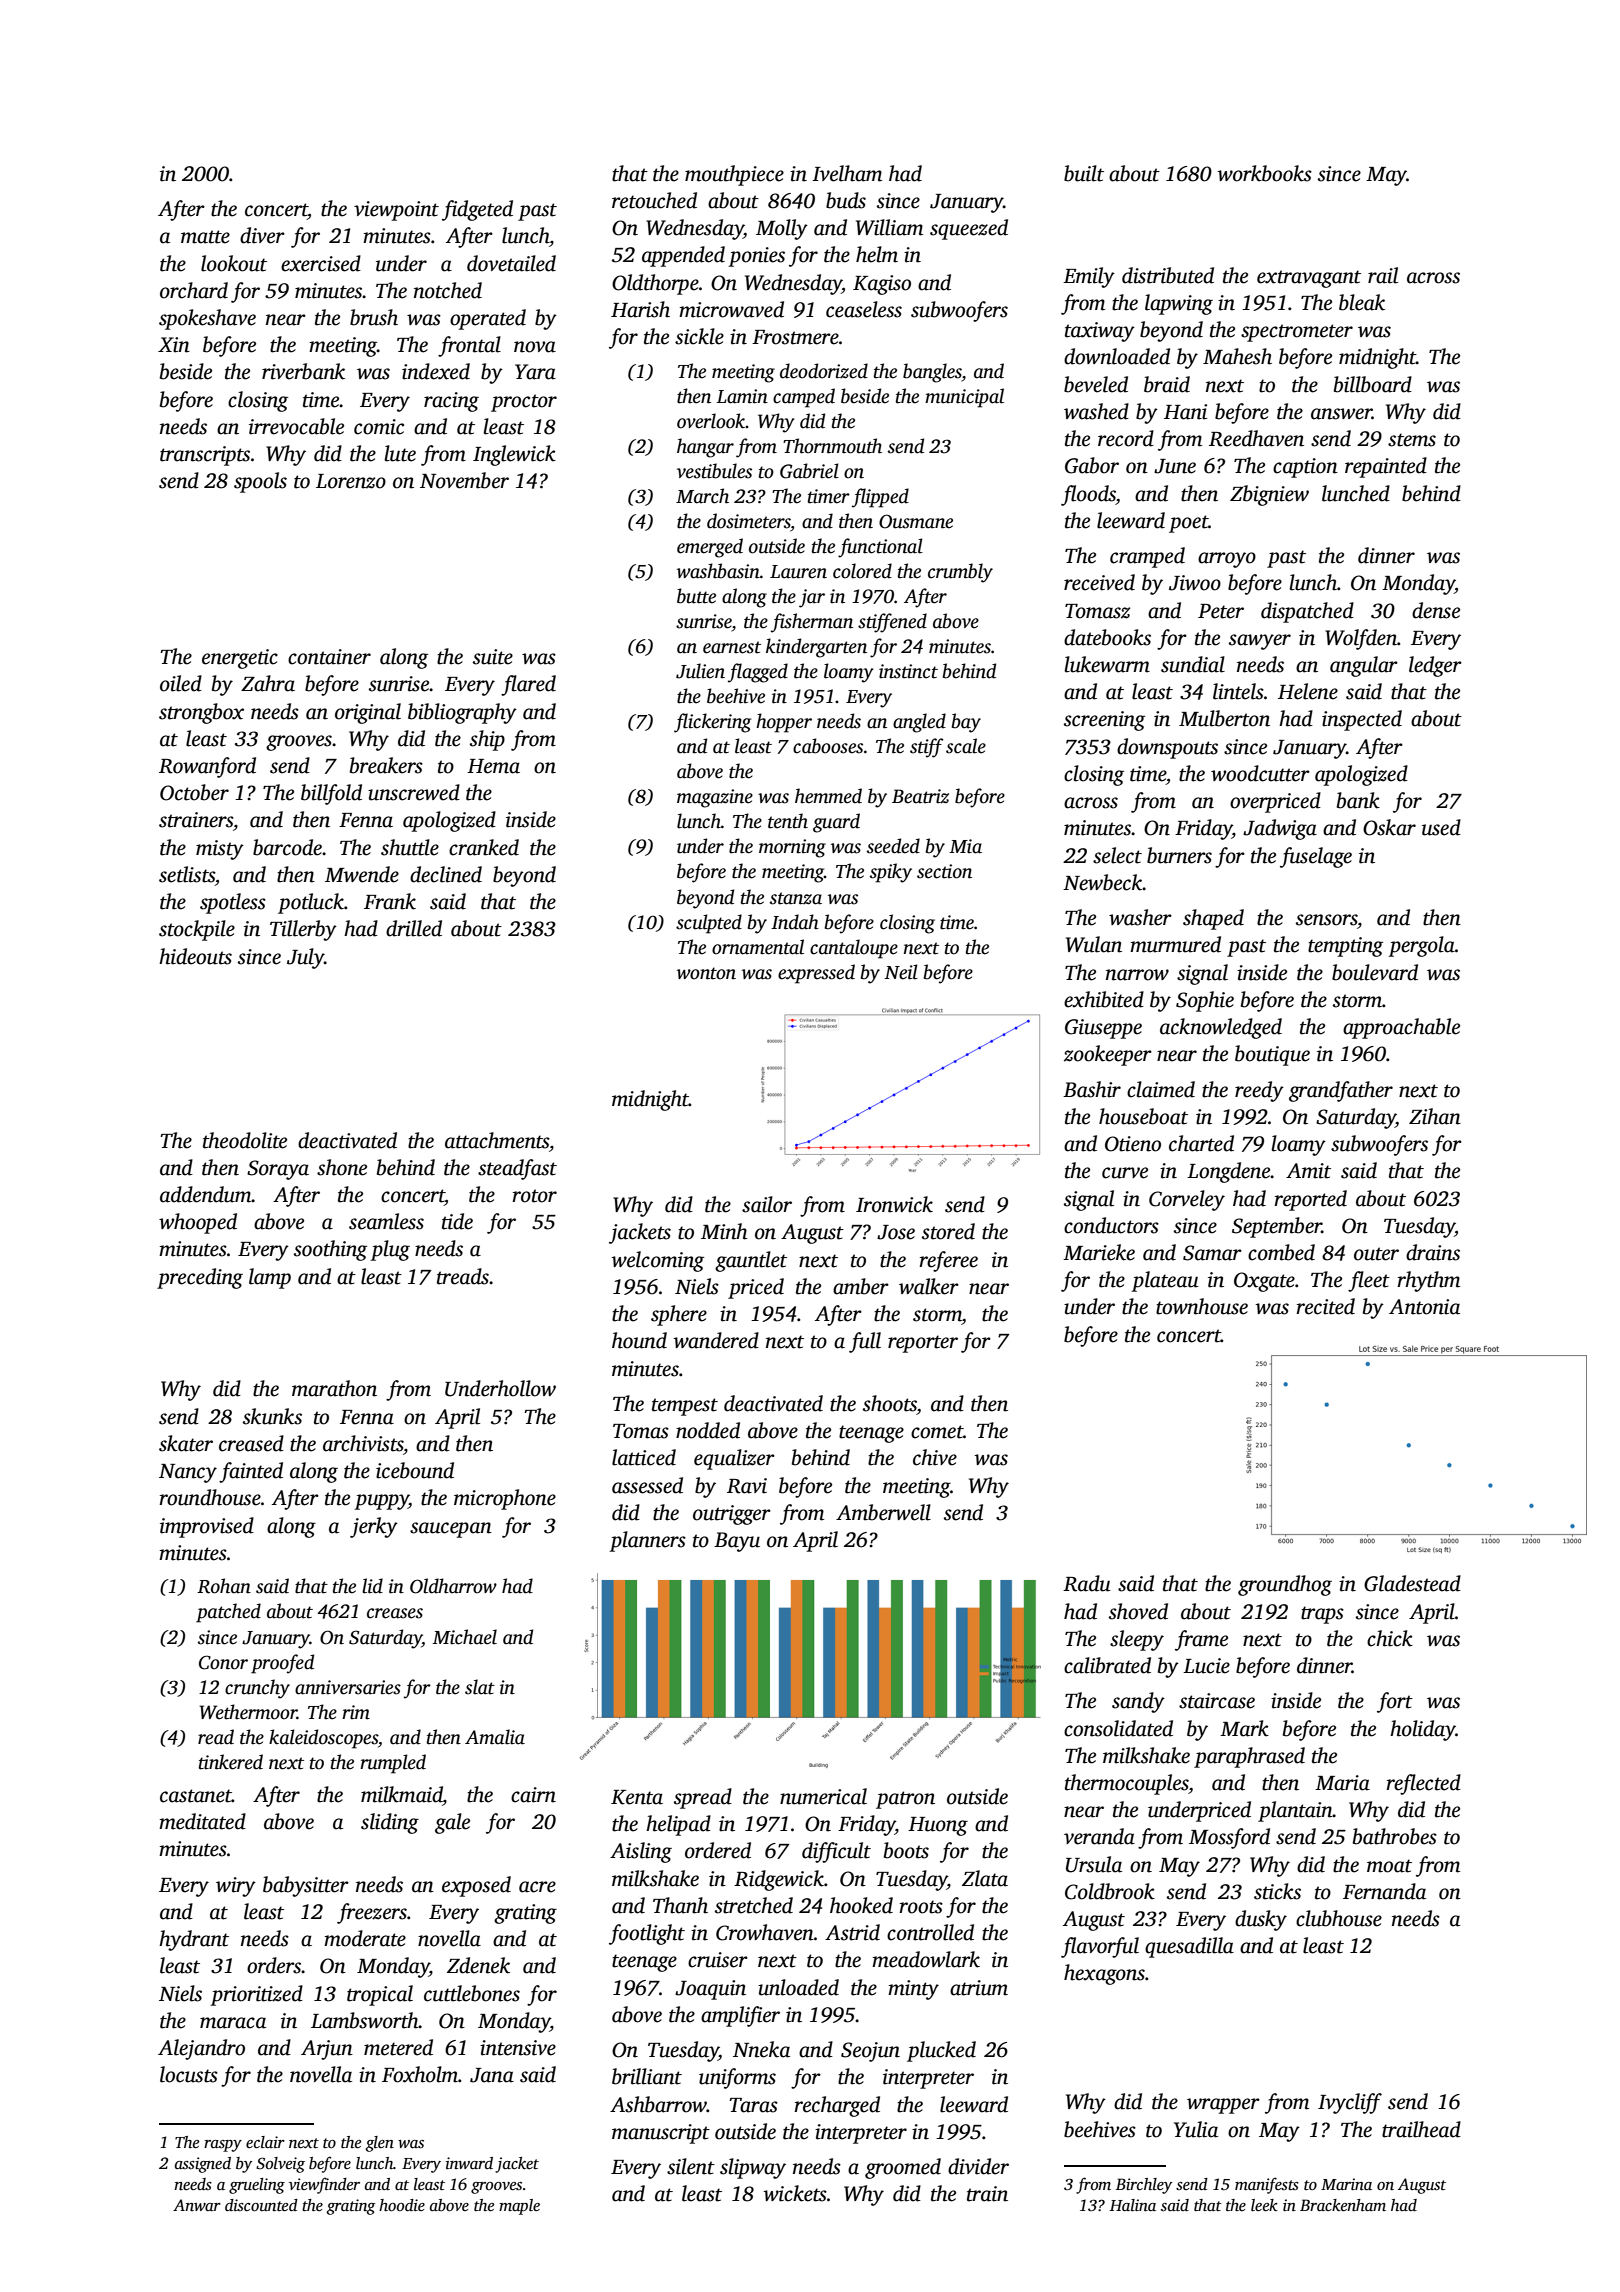  Describe the element at coordinates (1373, 384) in the screenshot. I see `billboard` at that location.
